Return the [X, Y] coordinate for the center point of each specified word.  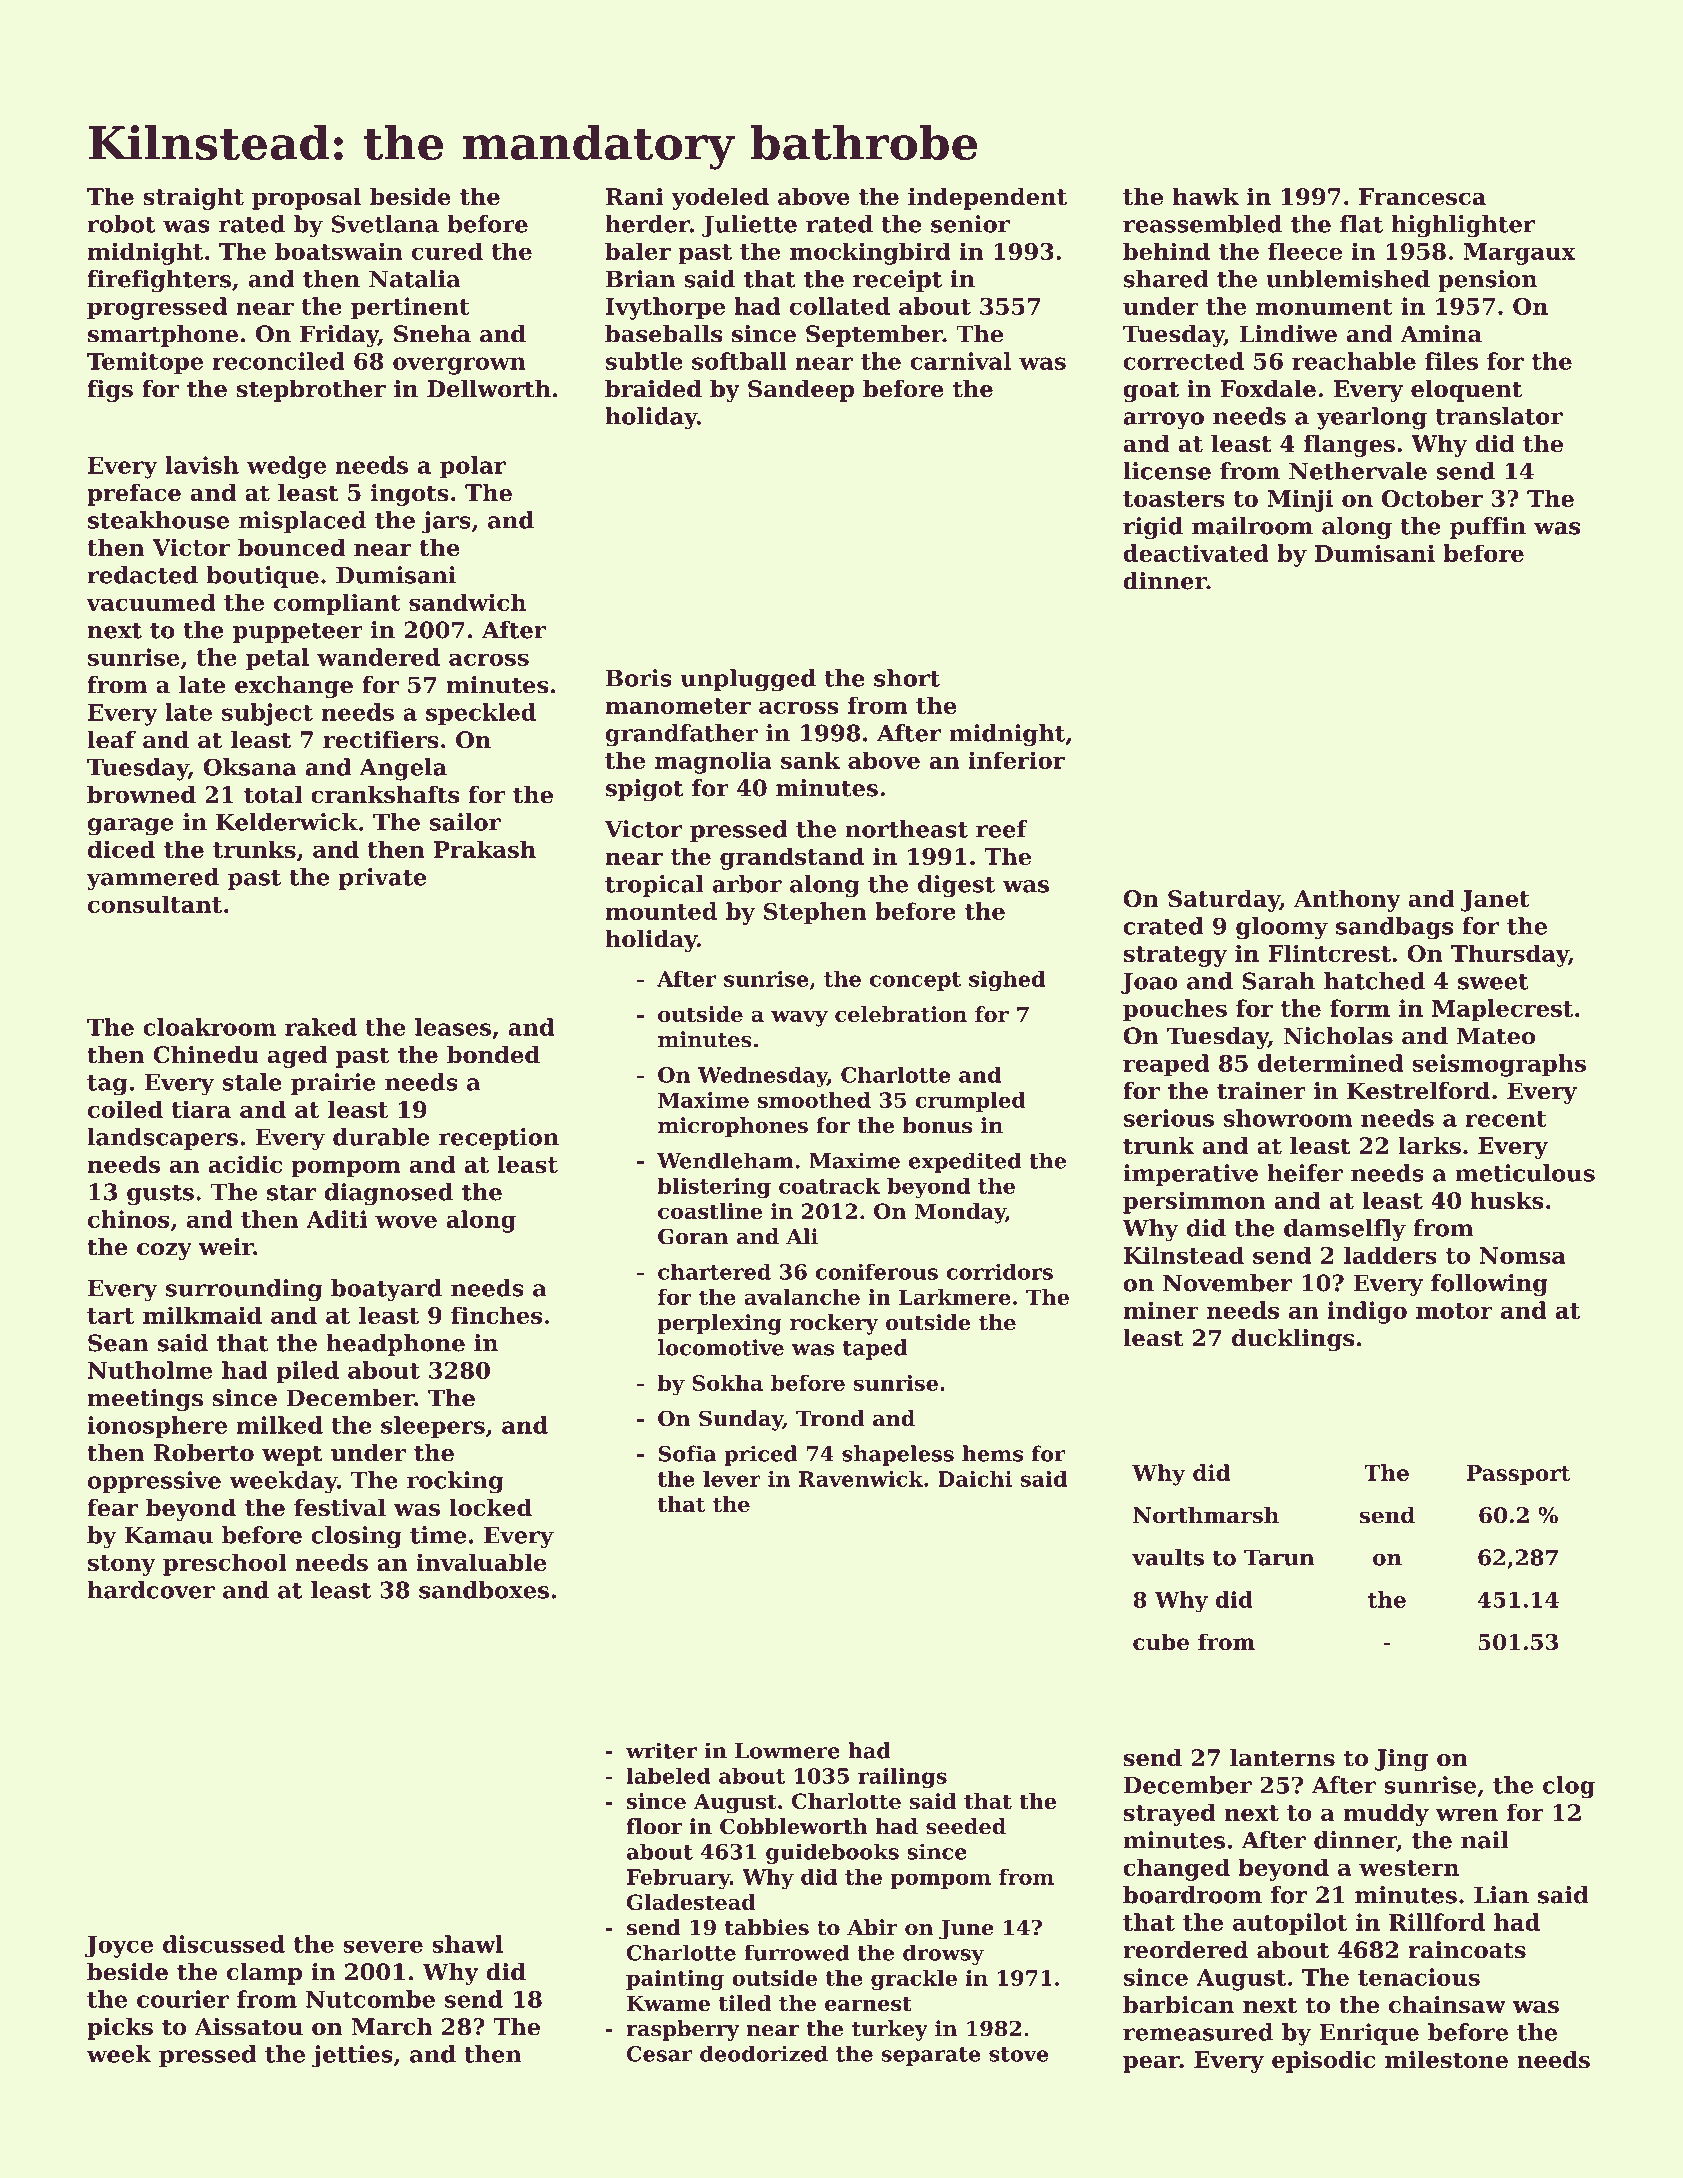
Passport [1519, 1475]
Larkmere [955, 1297]
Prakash [485, 849]
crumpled [970, 1102]
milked [280, 1425]
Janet [1495, 901]
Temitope [145, 363]
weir [226, 1247]
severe [383, 1946]
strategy [1175, 956]
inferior [1016, 760]
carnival [960, 361]
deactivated [1196, 553]
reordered [1185, 1950]
